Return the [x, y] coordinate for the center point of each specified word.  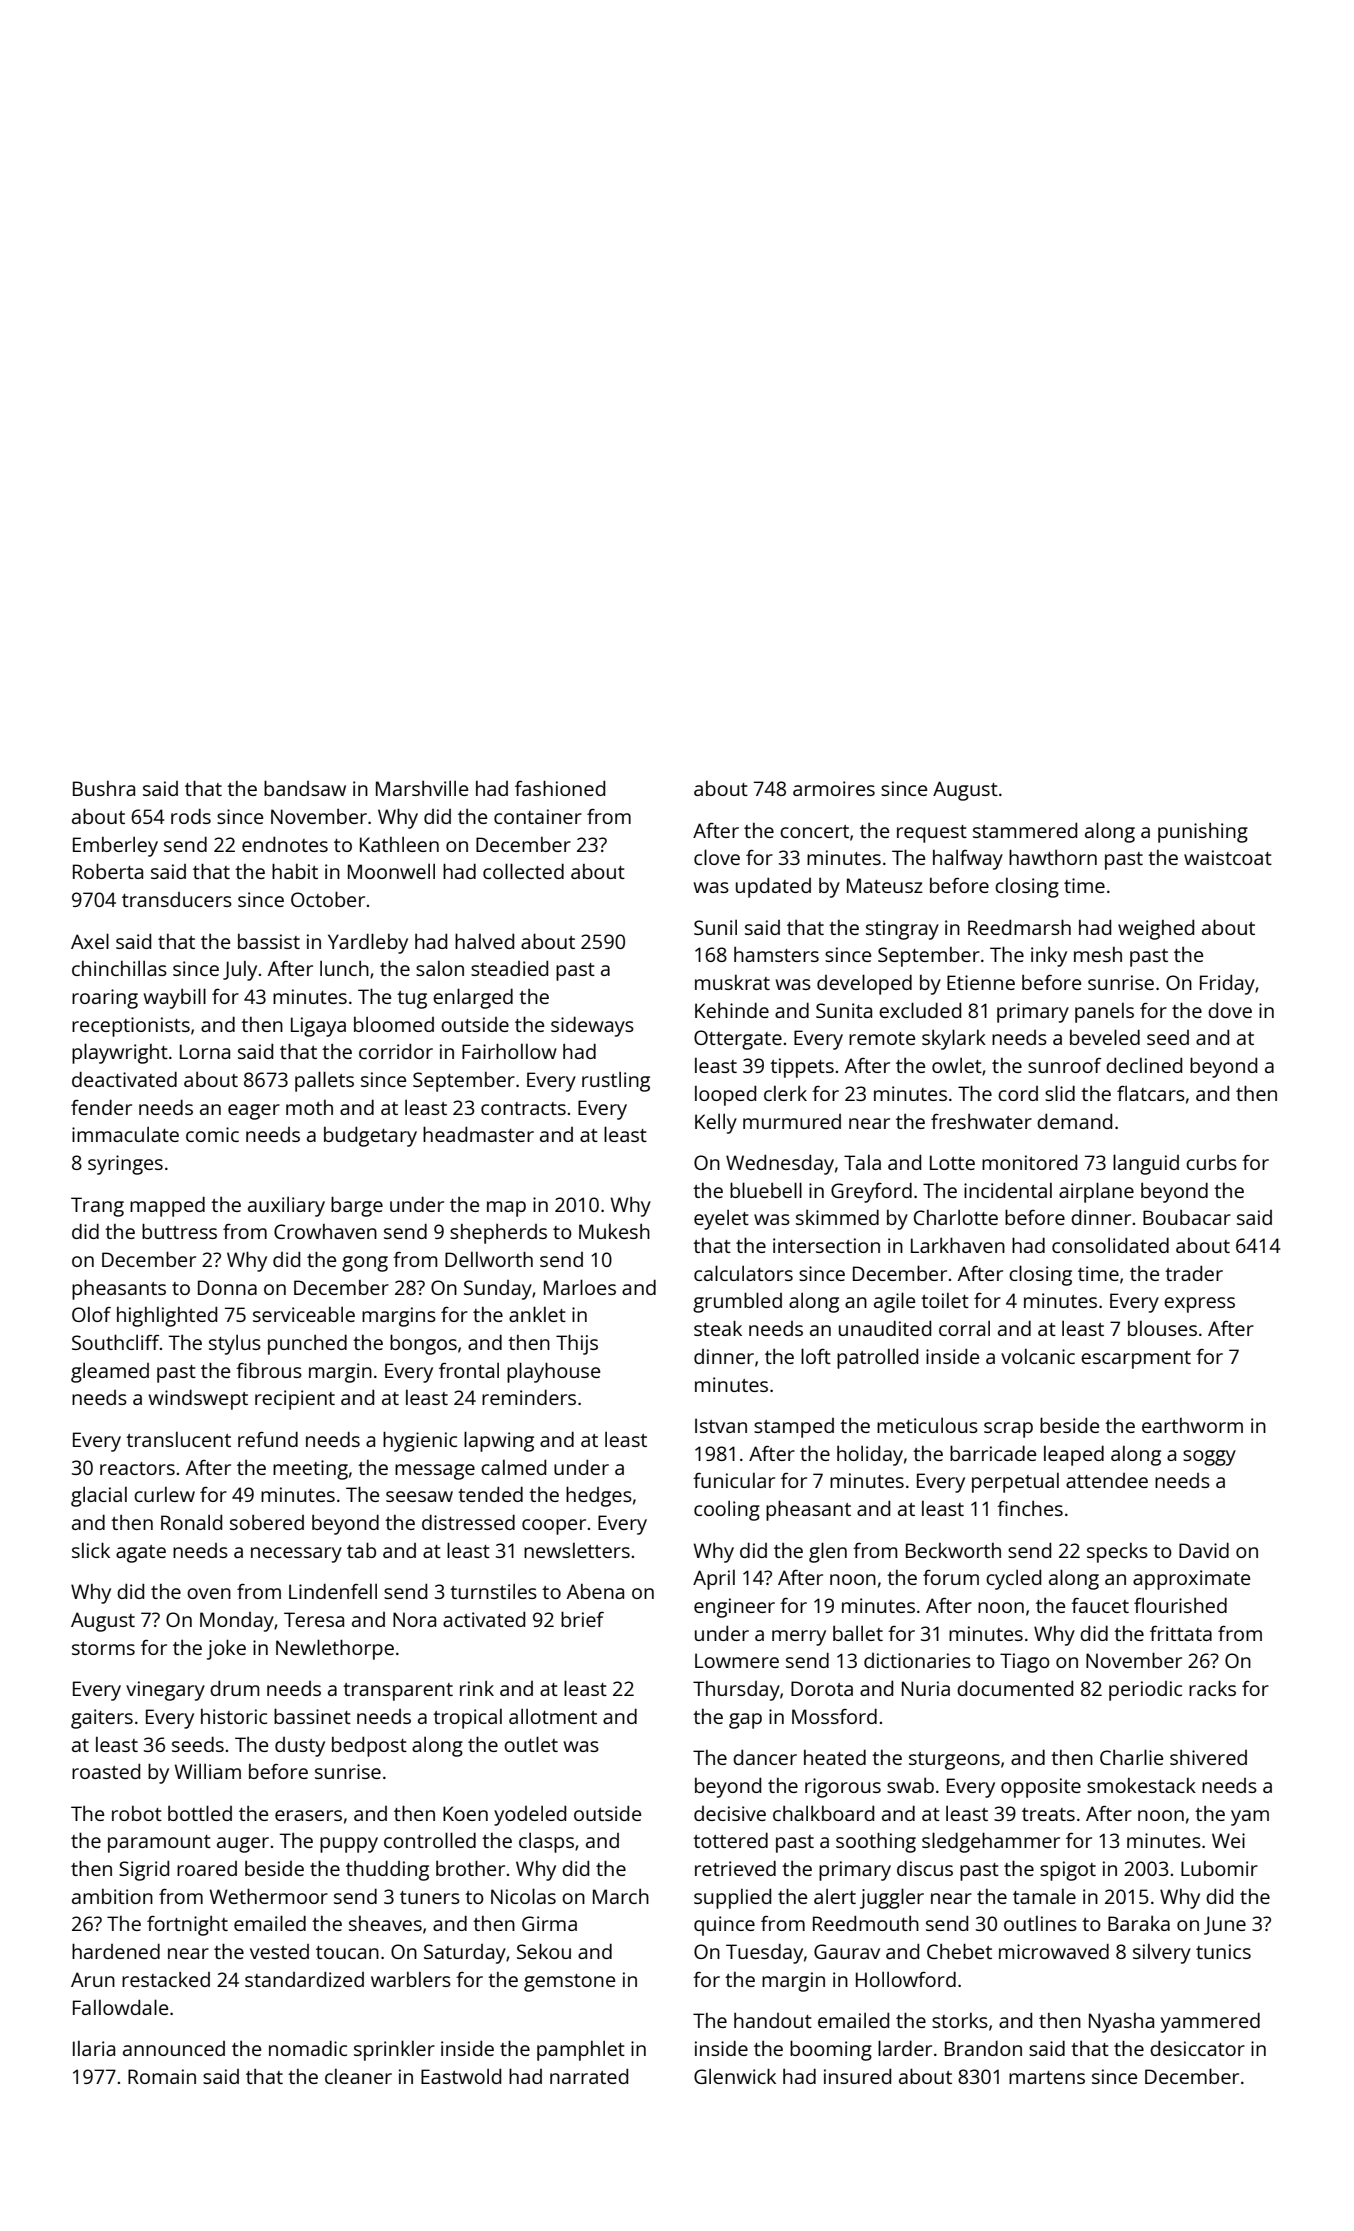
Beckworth [953, 1550]
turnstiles [493, 1591]
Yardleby [368, 943]
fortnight [187, 1925]
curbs [1211, 1162]
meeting [310, 1470]
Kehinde [732, 1010]
